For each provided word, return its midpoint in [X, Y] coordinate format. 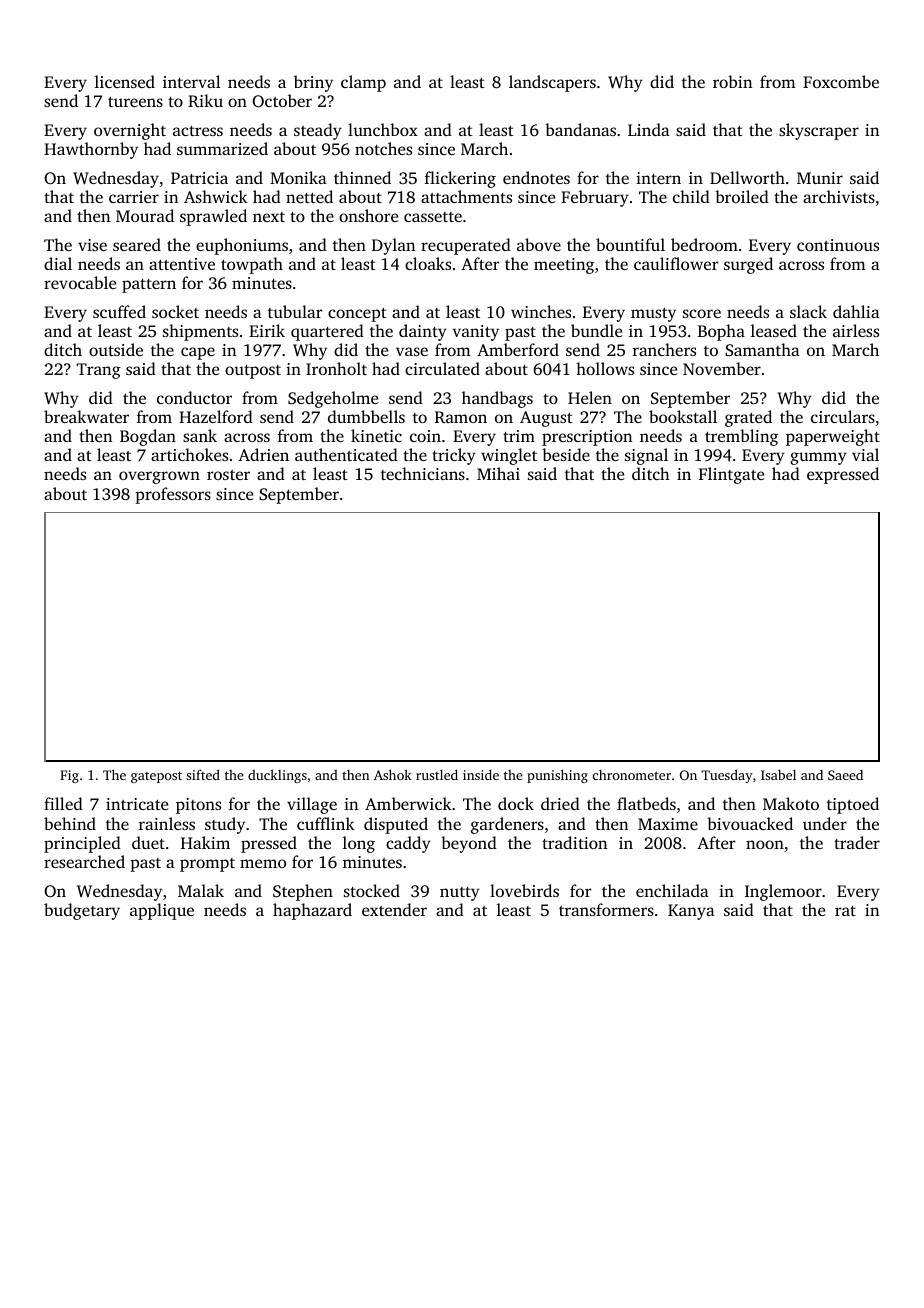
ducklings [277, 776]
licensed [125, 81]
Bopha [721, 332]
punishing [557, 776]
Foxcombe [841, 81]
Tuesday [727, 776]
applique [162, 911]
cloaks [428, 263]
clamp [363, 83]
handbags [497, 399]
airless [856, 330]
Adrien [263, 454]
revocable [80, 282]
